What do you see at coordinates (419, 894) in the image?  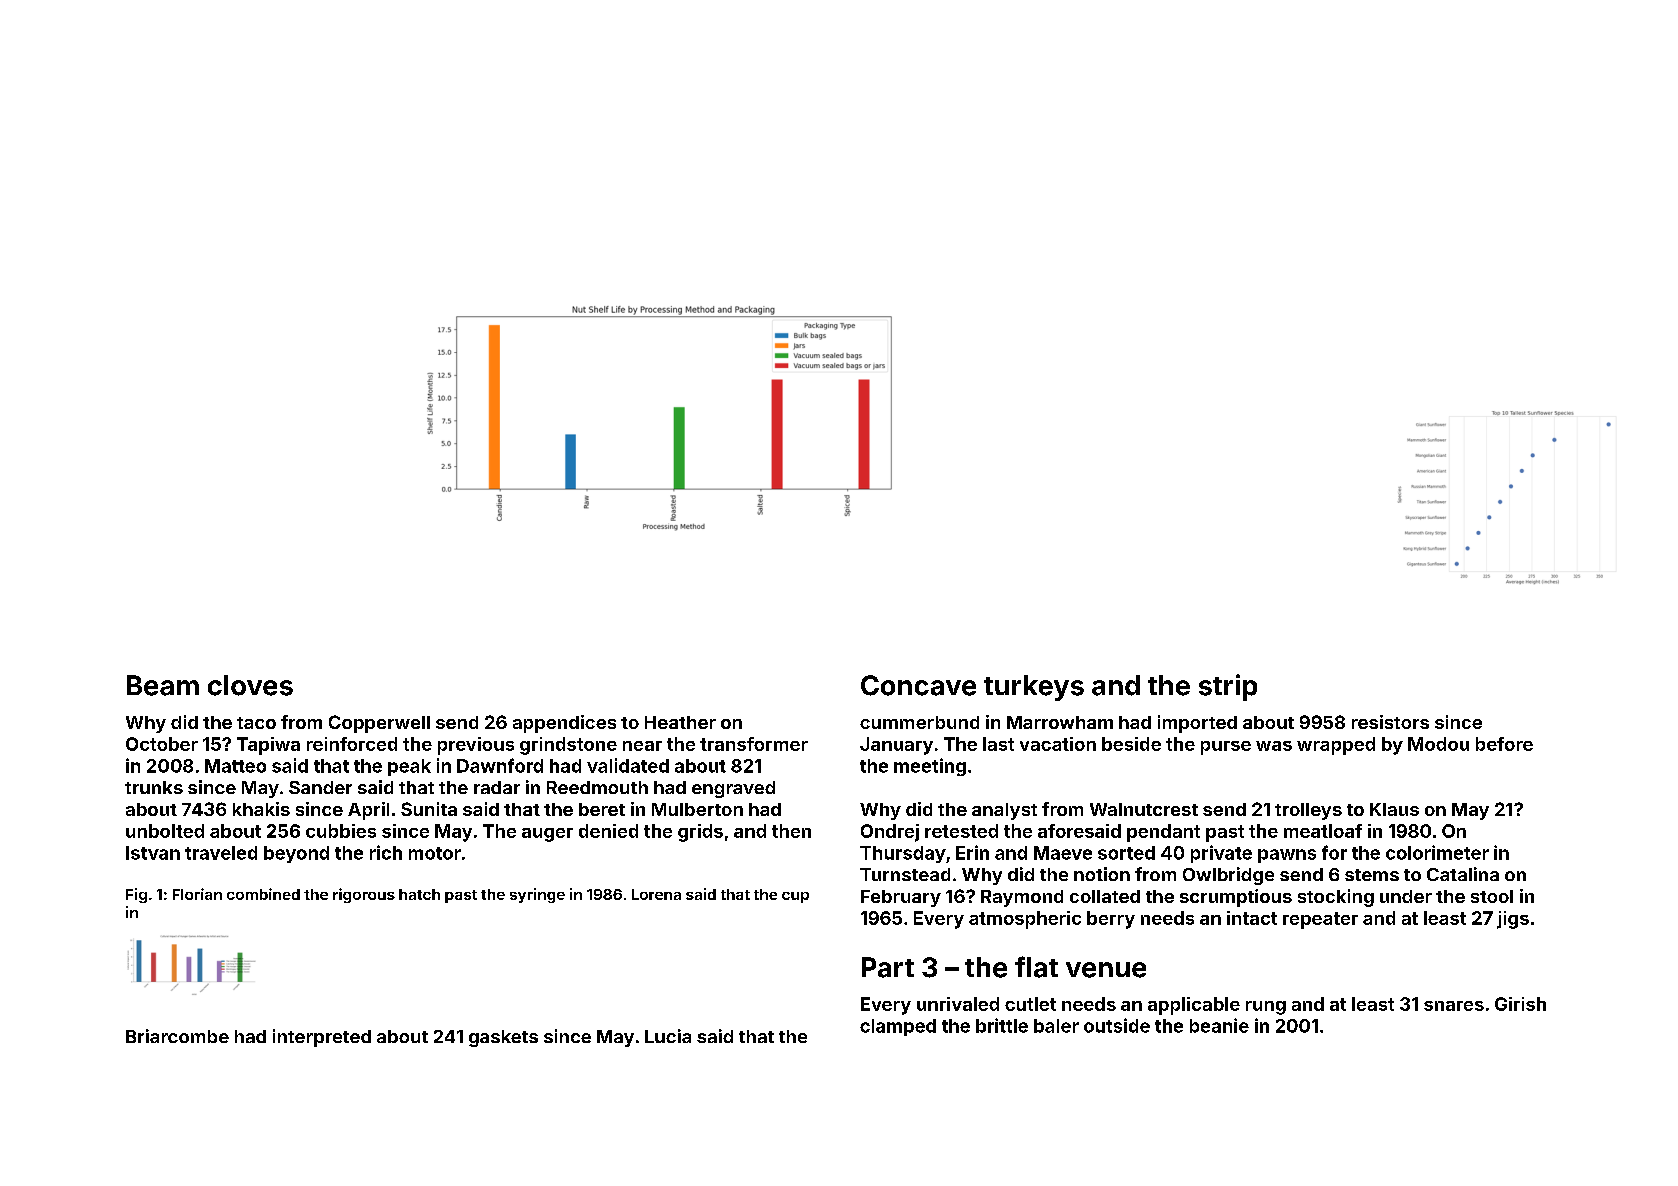 I see `hatch` at bounding box center [419, 894].
